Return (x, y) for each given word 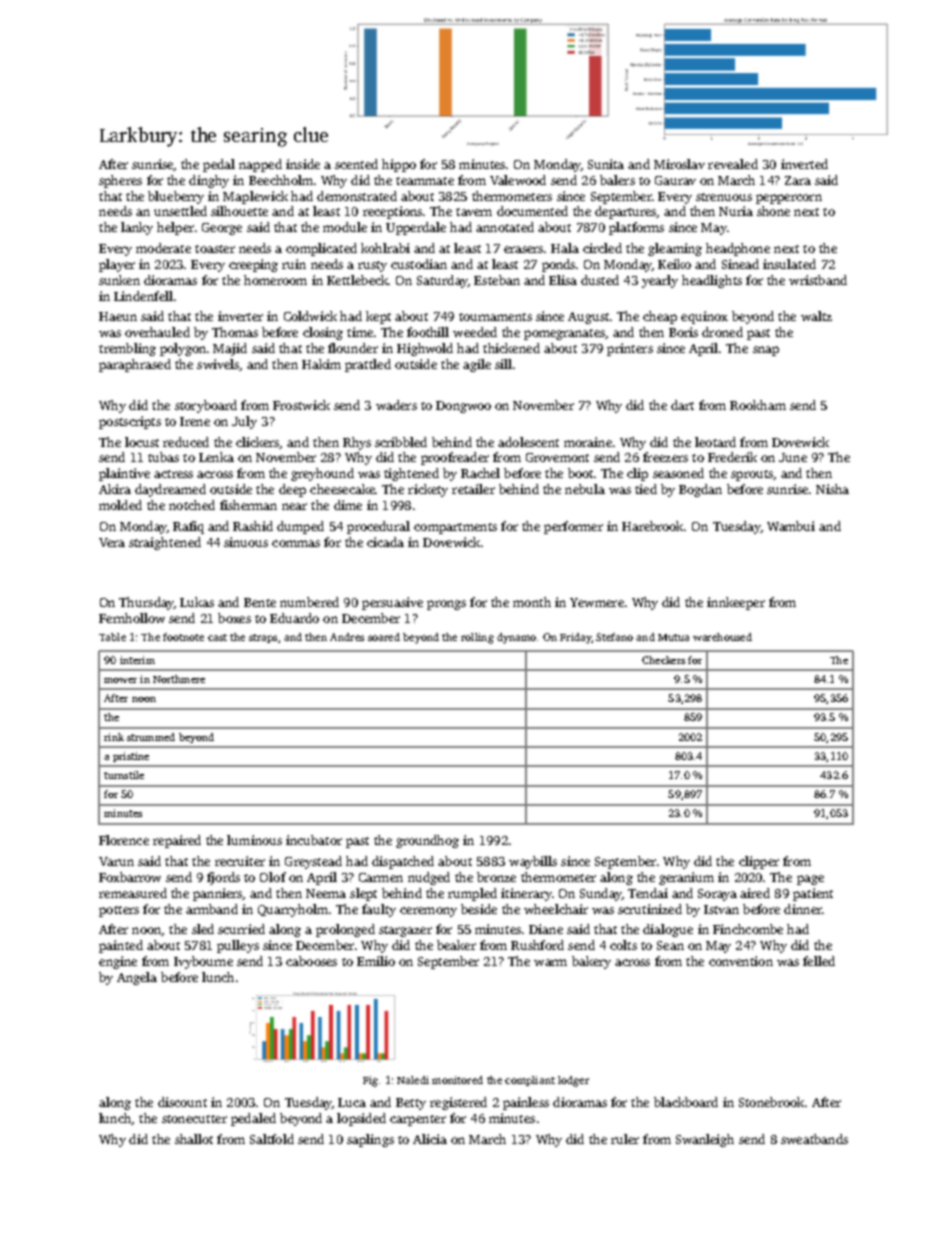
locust (142, 442)
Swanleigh (705, 1140)
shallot (194, 1139)
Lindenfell (143, 296)
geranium (686, 878)
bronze (496, 877)
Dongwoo (463, 407)
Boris (683, 332)
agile (477, 365)
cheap (660, 317)
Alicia (430, 1139)
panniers (218, 894)
